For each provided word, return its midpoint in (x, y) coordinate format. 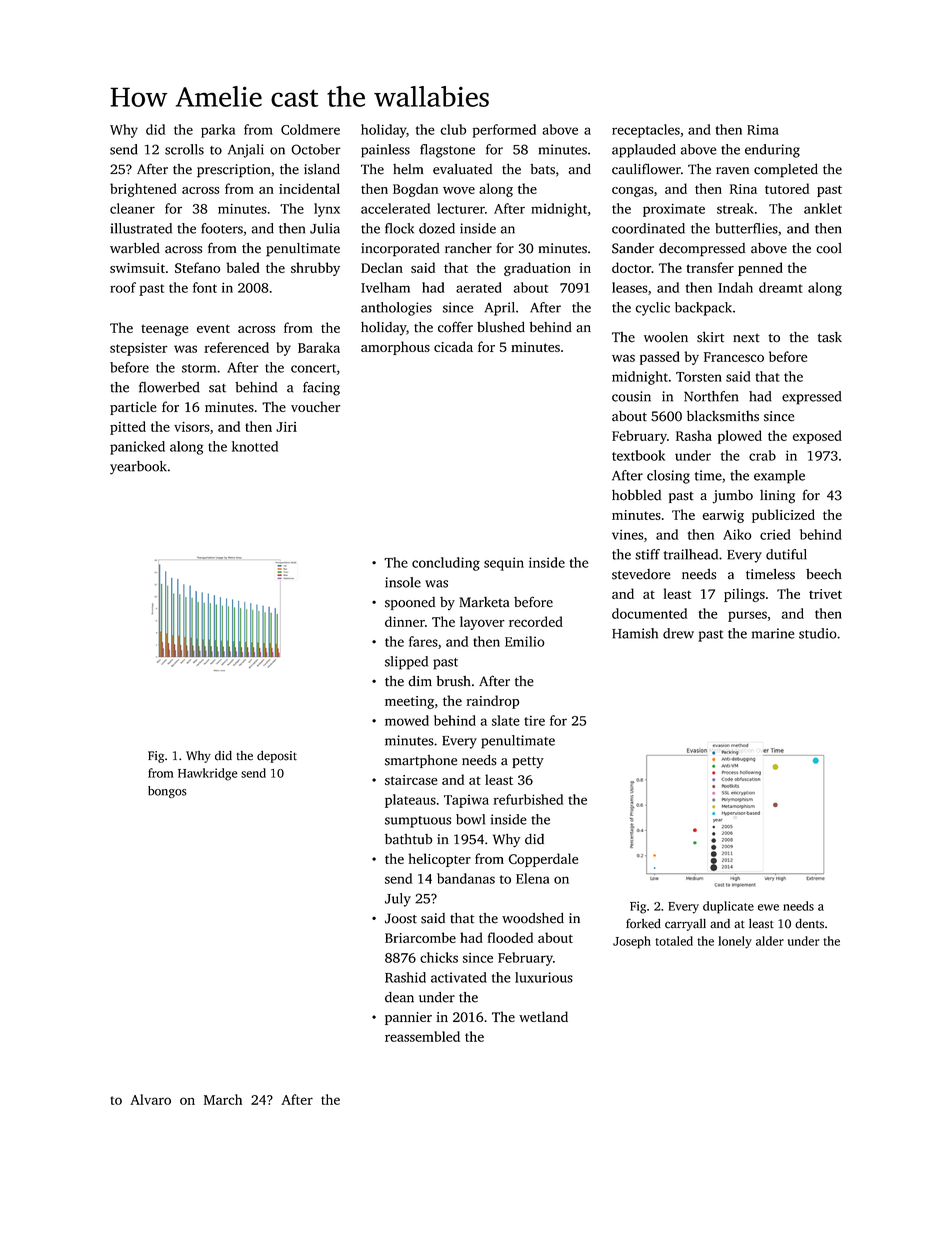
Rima (763, 130)
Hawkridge (207, 774)
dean (399, 997)
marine (773, 633)
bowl (470, 819)
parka (218, 131)
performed (504, 131)
